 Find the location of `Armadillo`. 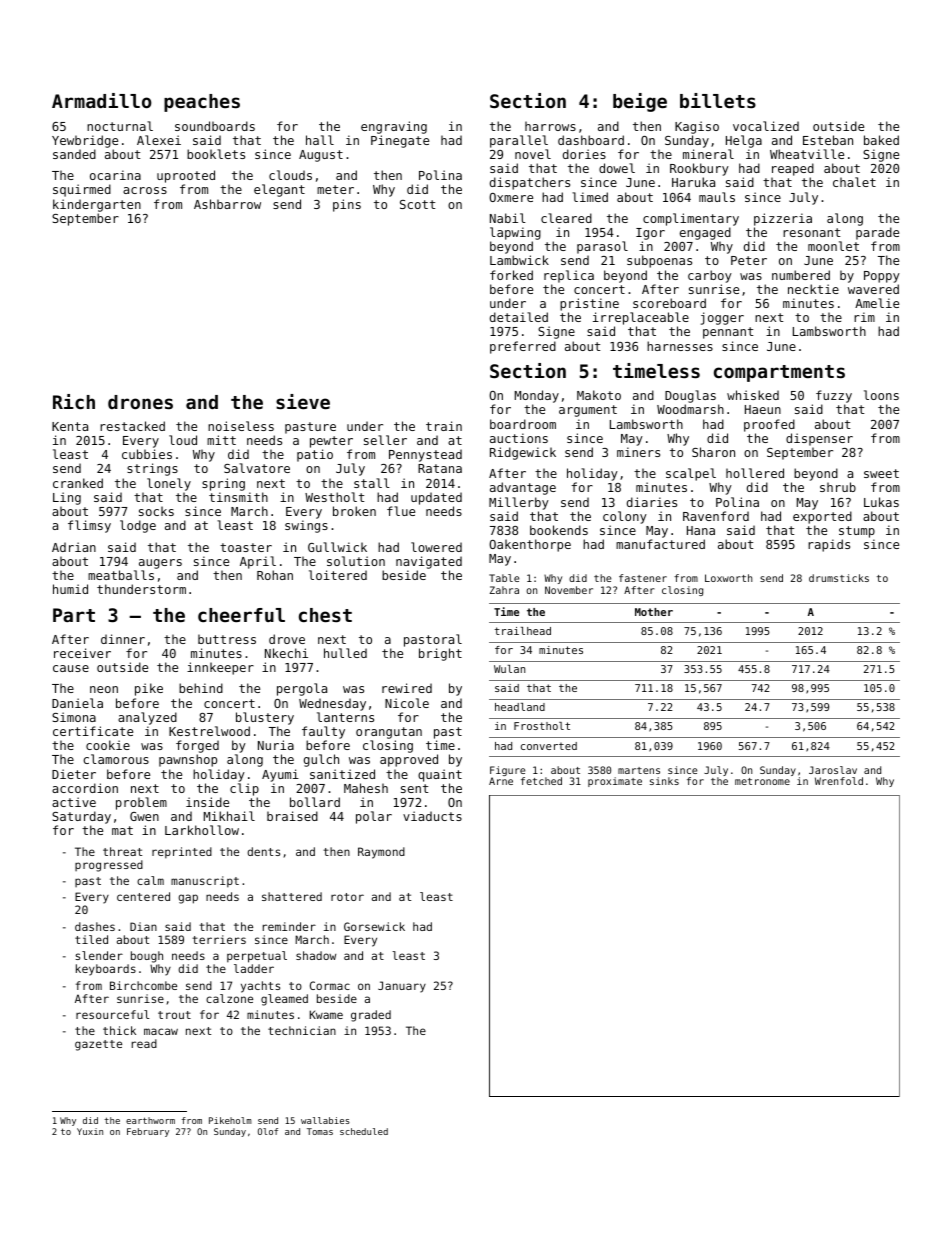

Armadillo is located at coordinates (101, 100).
